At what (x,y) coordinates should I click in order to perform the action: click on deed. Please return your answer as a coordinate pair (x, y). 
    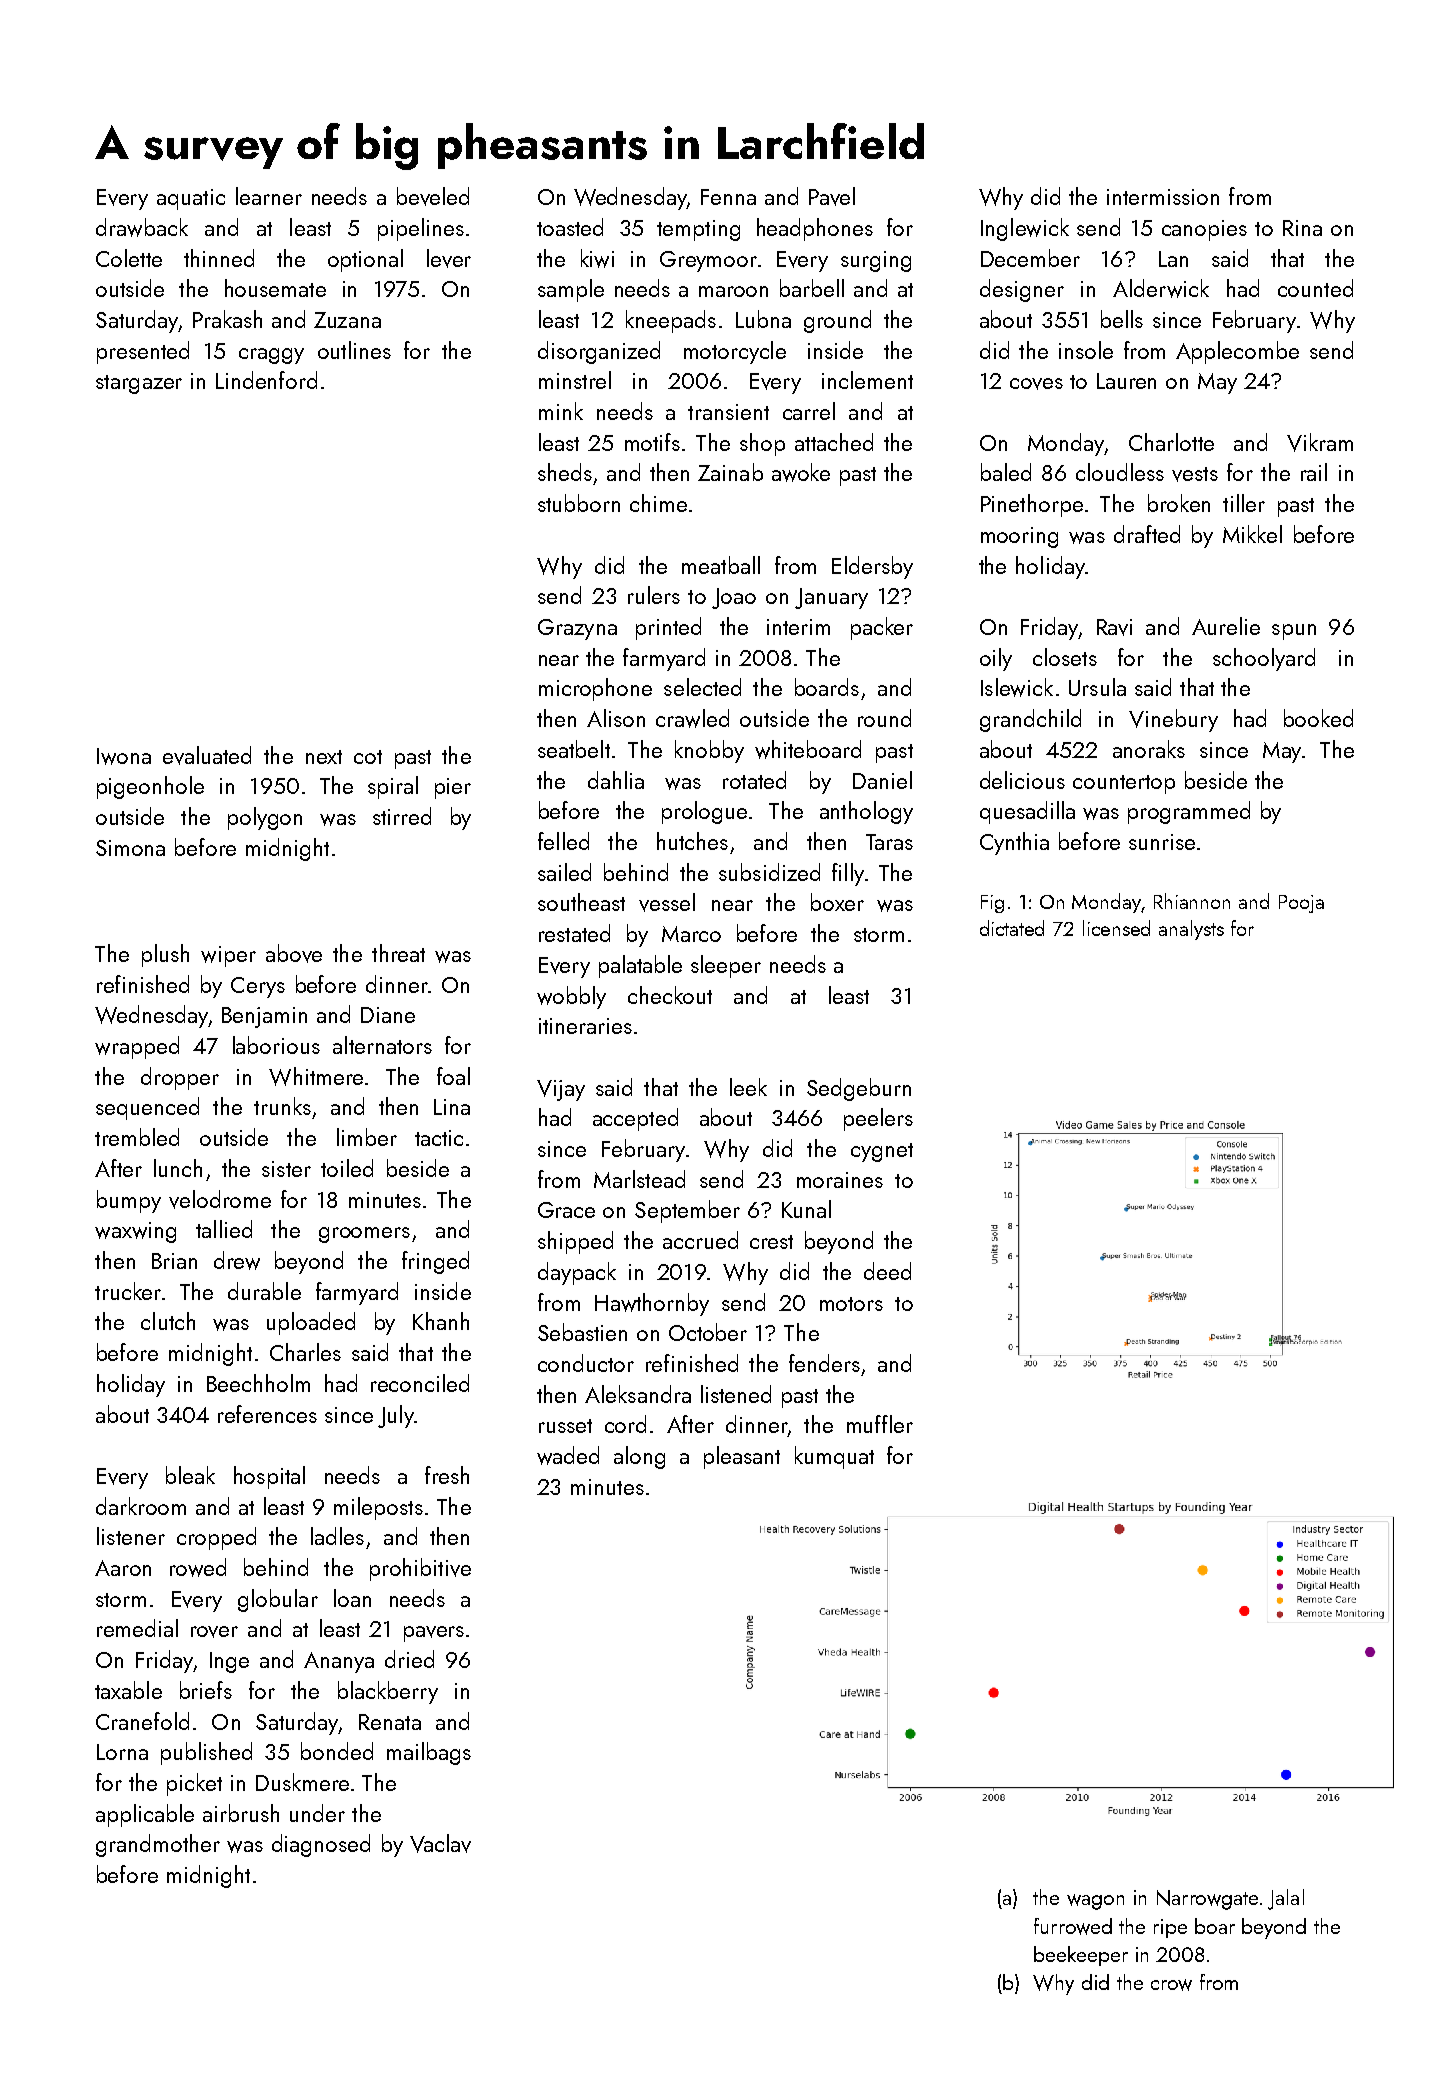
    Looking at the image, I should click on (887, 1271).
